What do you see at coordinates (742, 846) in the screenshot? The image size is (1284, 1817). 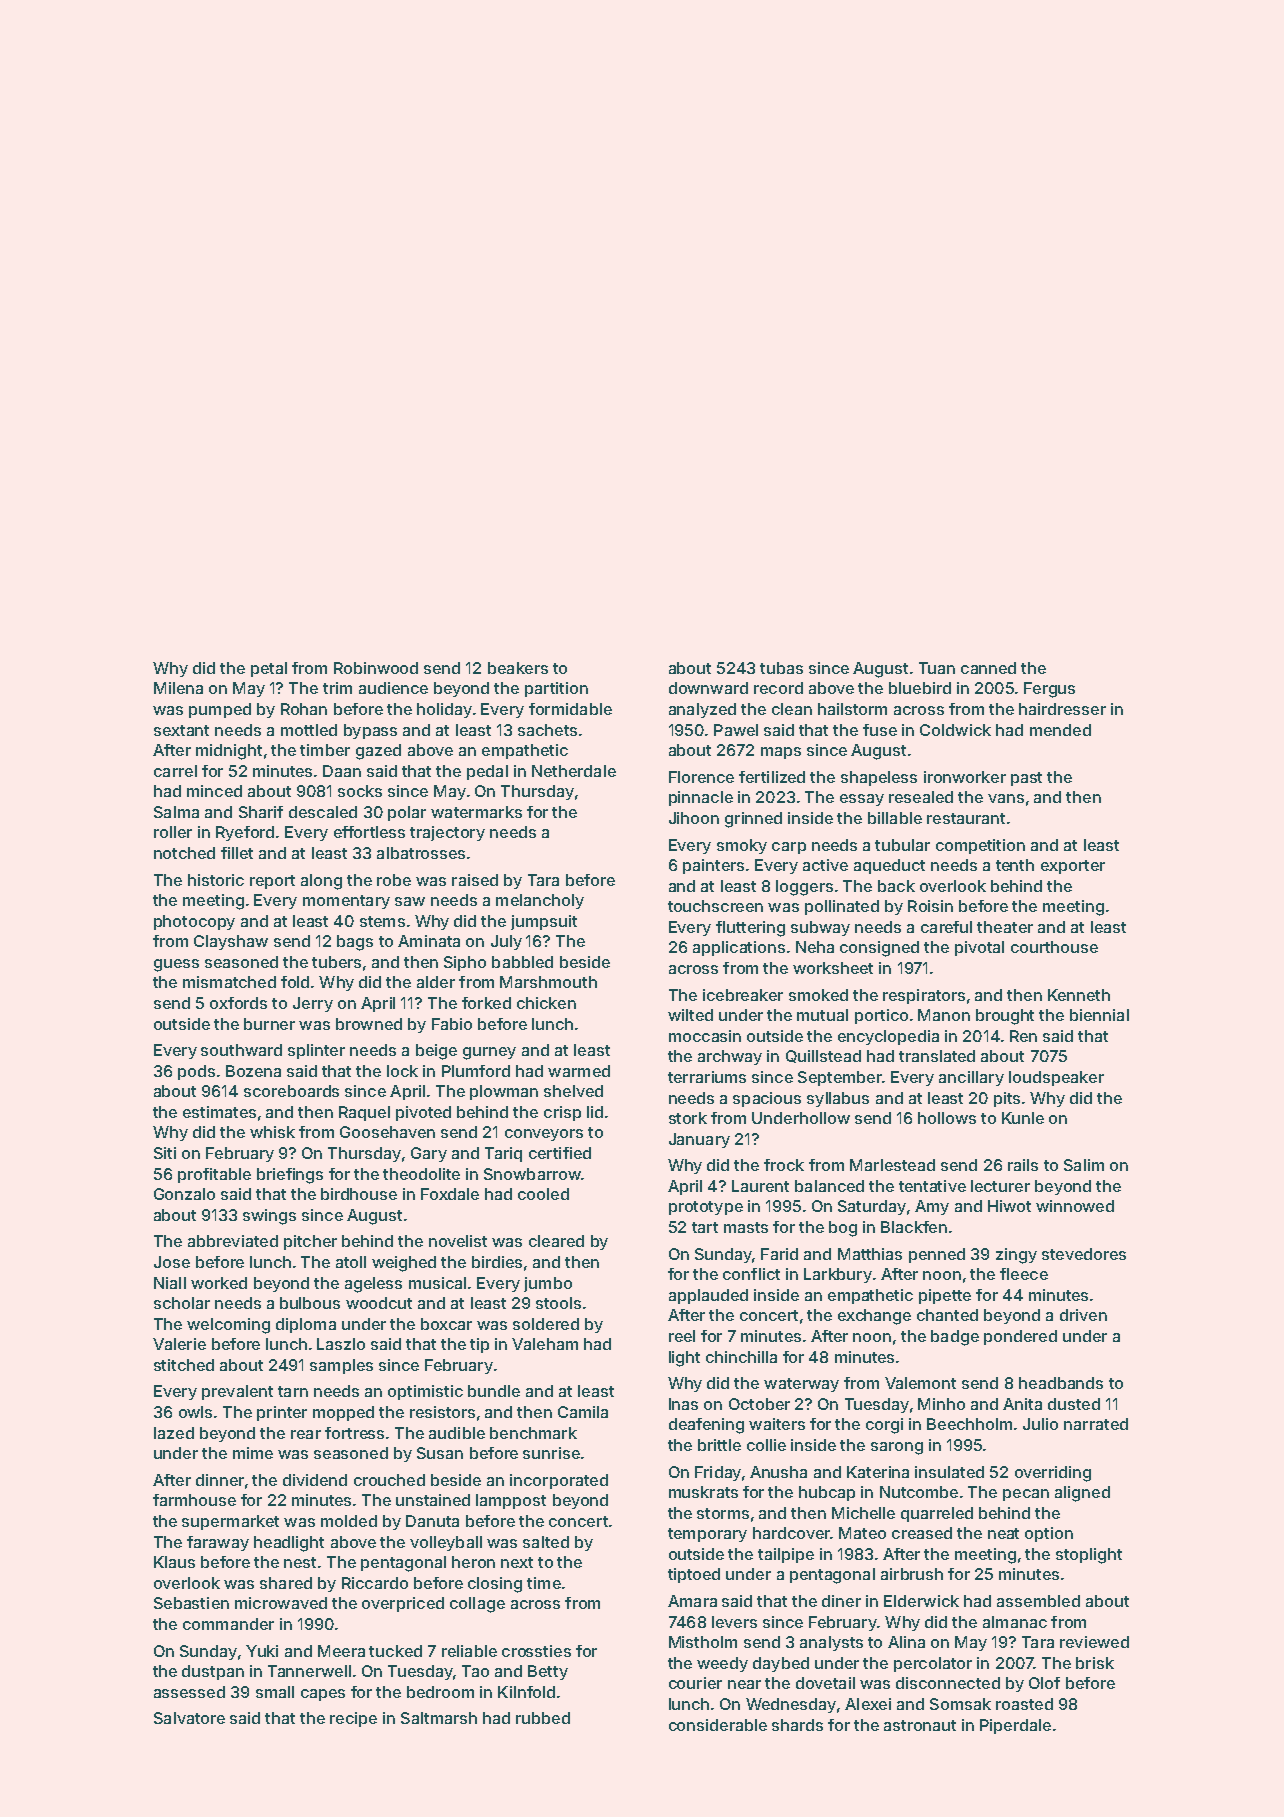 I see `smoky` at bounding box center [742, 846].
